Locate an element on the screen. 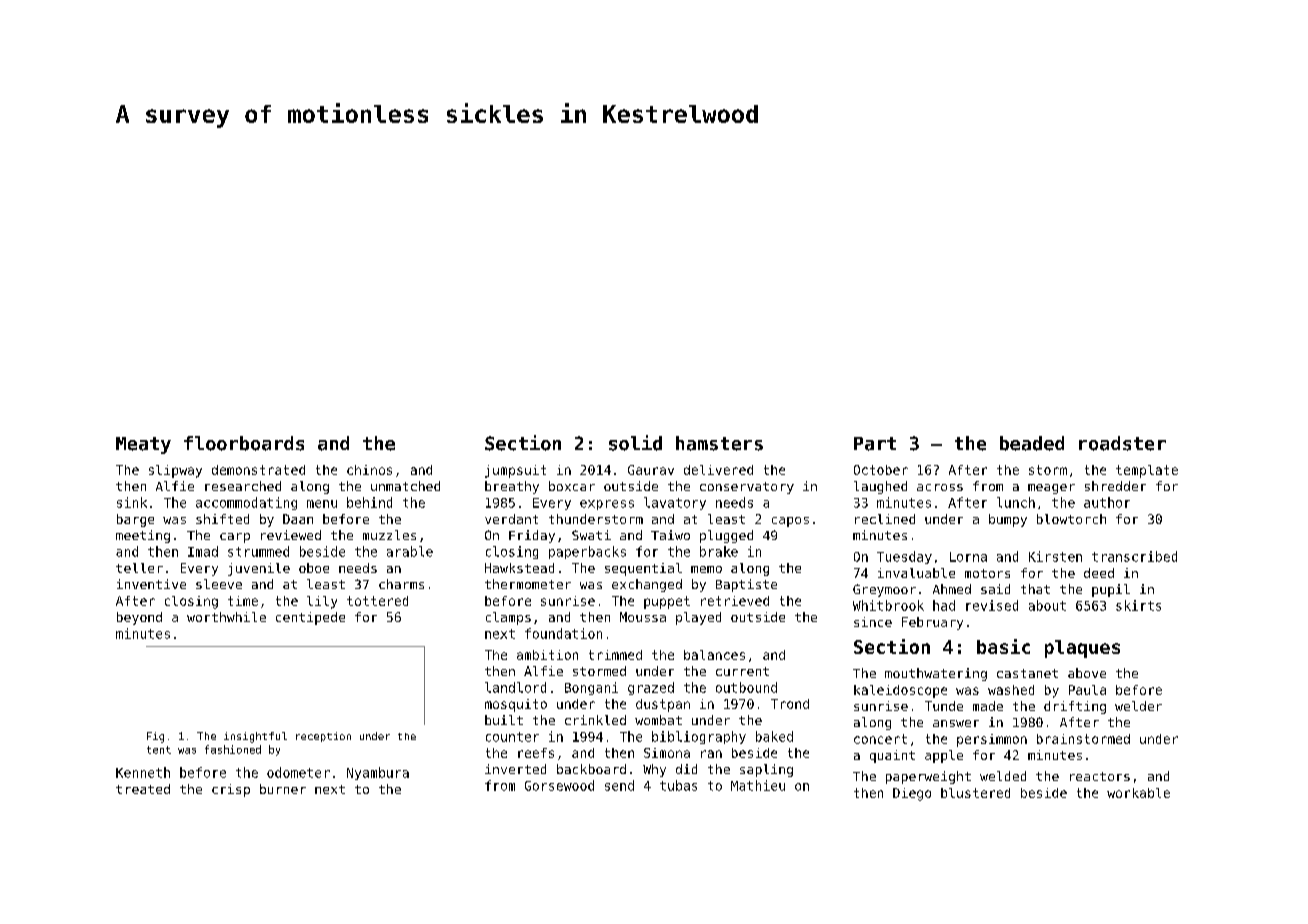  across is located at coordinates (940, 487).
